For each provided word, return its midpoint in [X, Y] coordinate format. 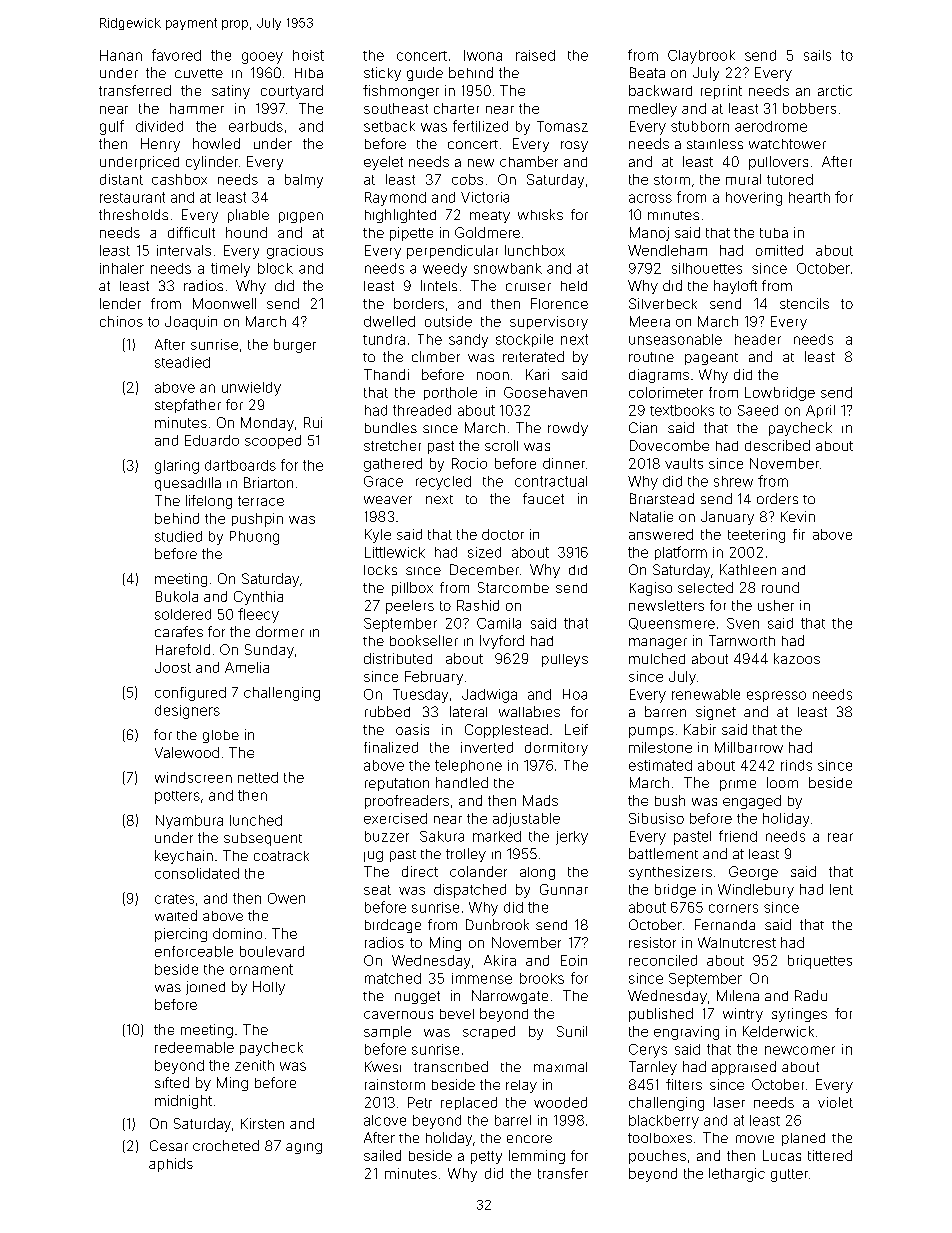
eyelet [383, 163]
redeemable [194, 1047]
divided [159, 126]
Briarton [268, 482]
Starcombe [513, 587]
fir [799, 534]
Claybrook [701, 57]
